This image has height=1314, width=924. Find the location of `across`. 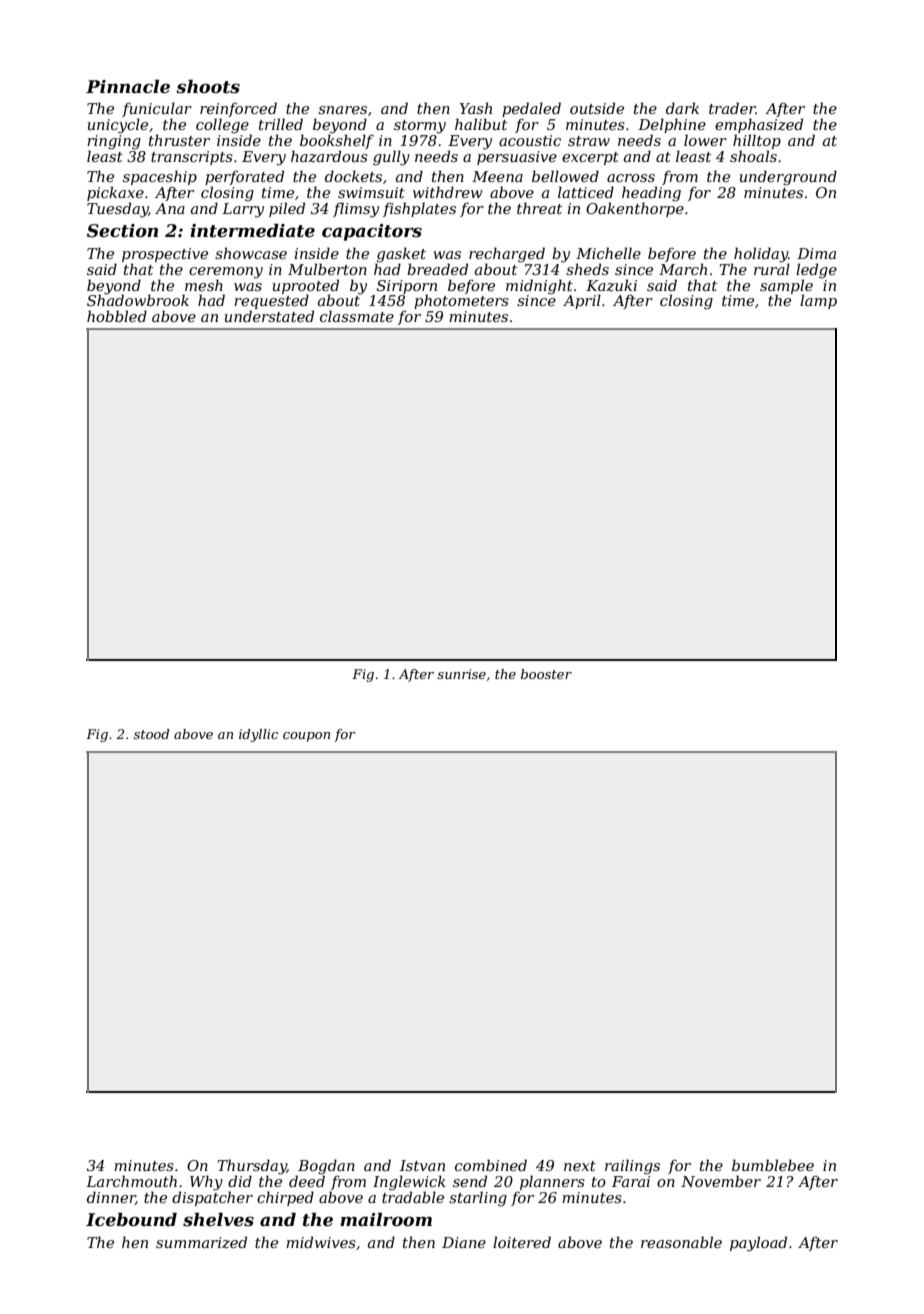

across is located at coordinates (631, 178).
